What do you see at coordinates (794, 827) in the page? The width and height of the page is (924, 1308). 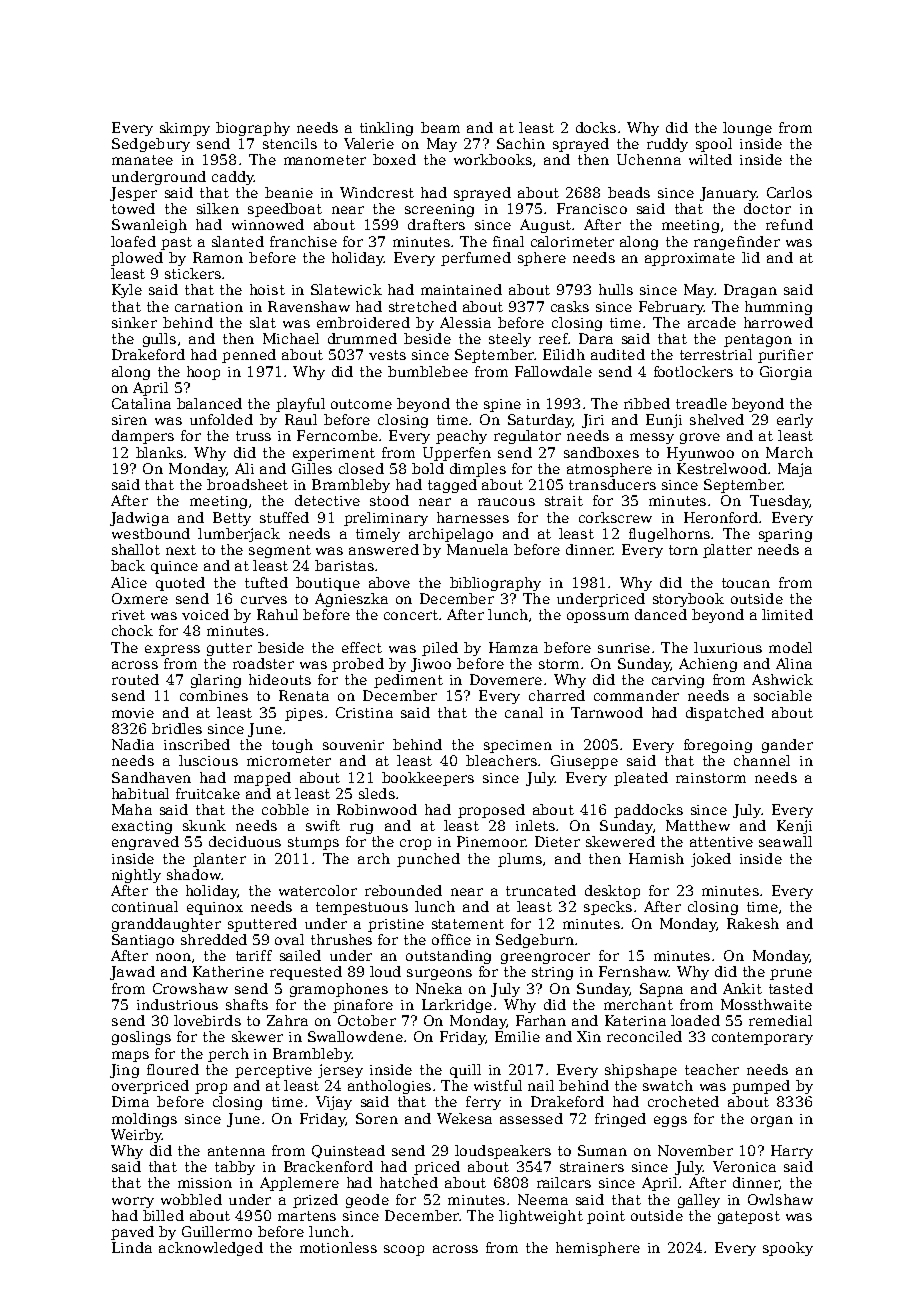 I see `Kenji` at bounding box center [794, 827].
